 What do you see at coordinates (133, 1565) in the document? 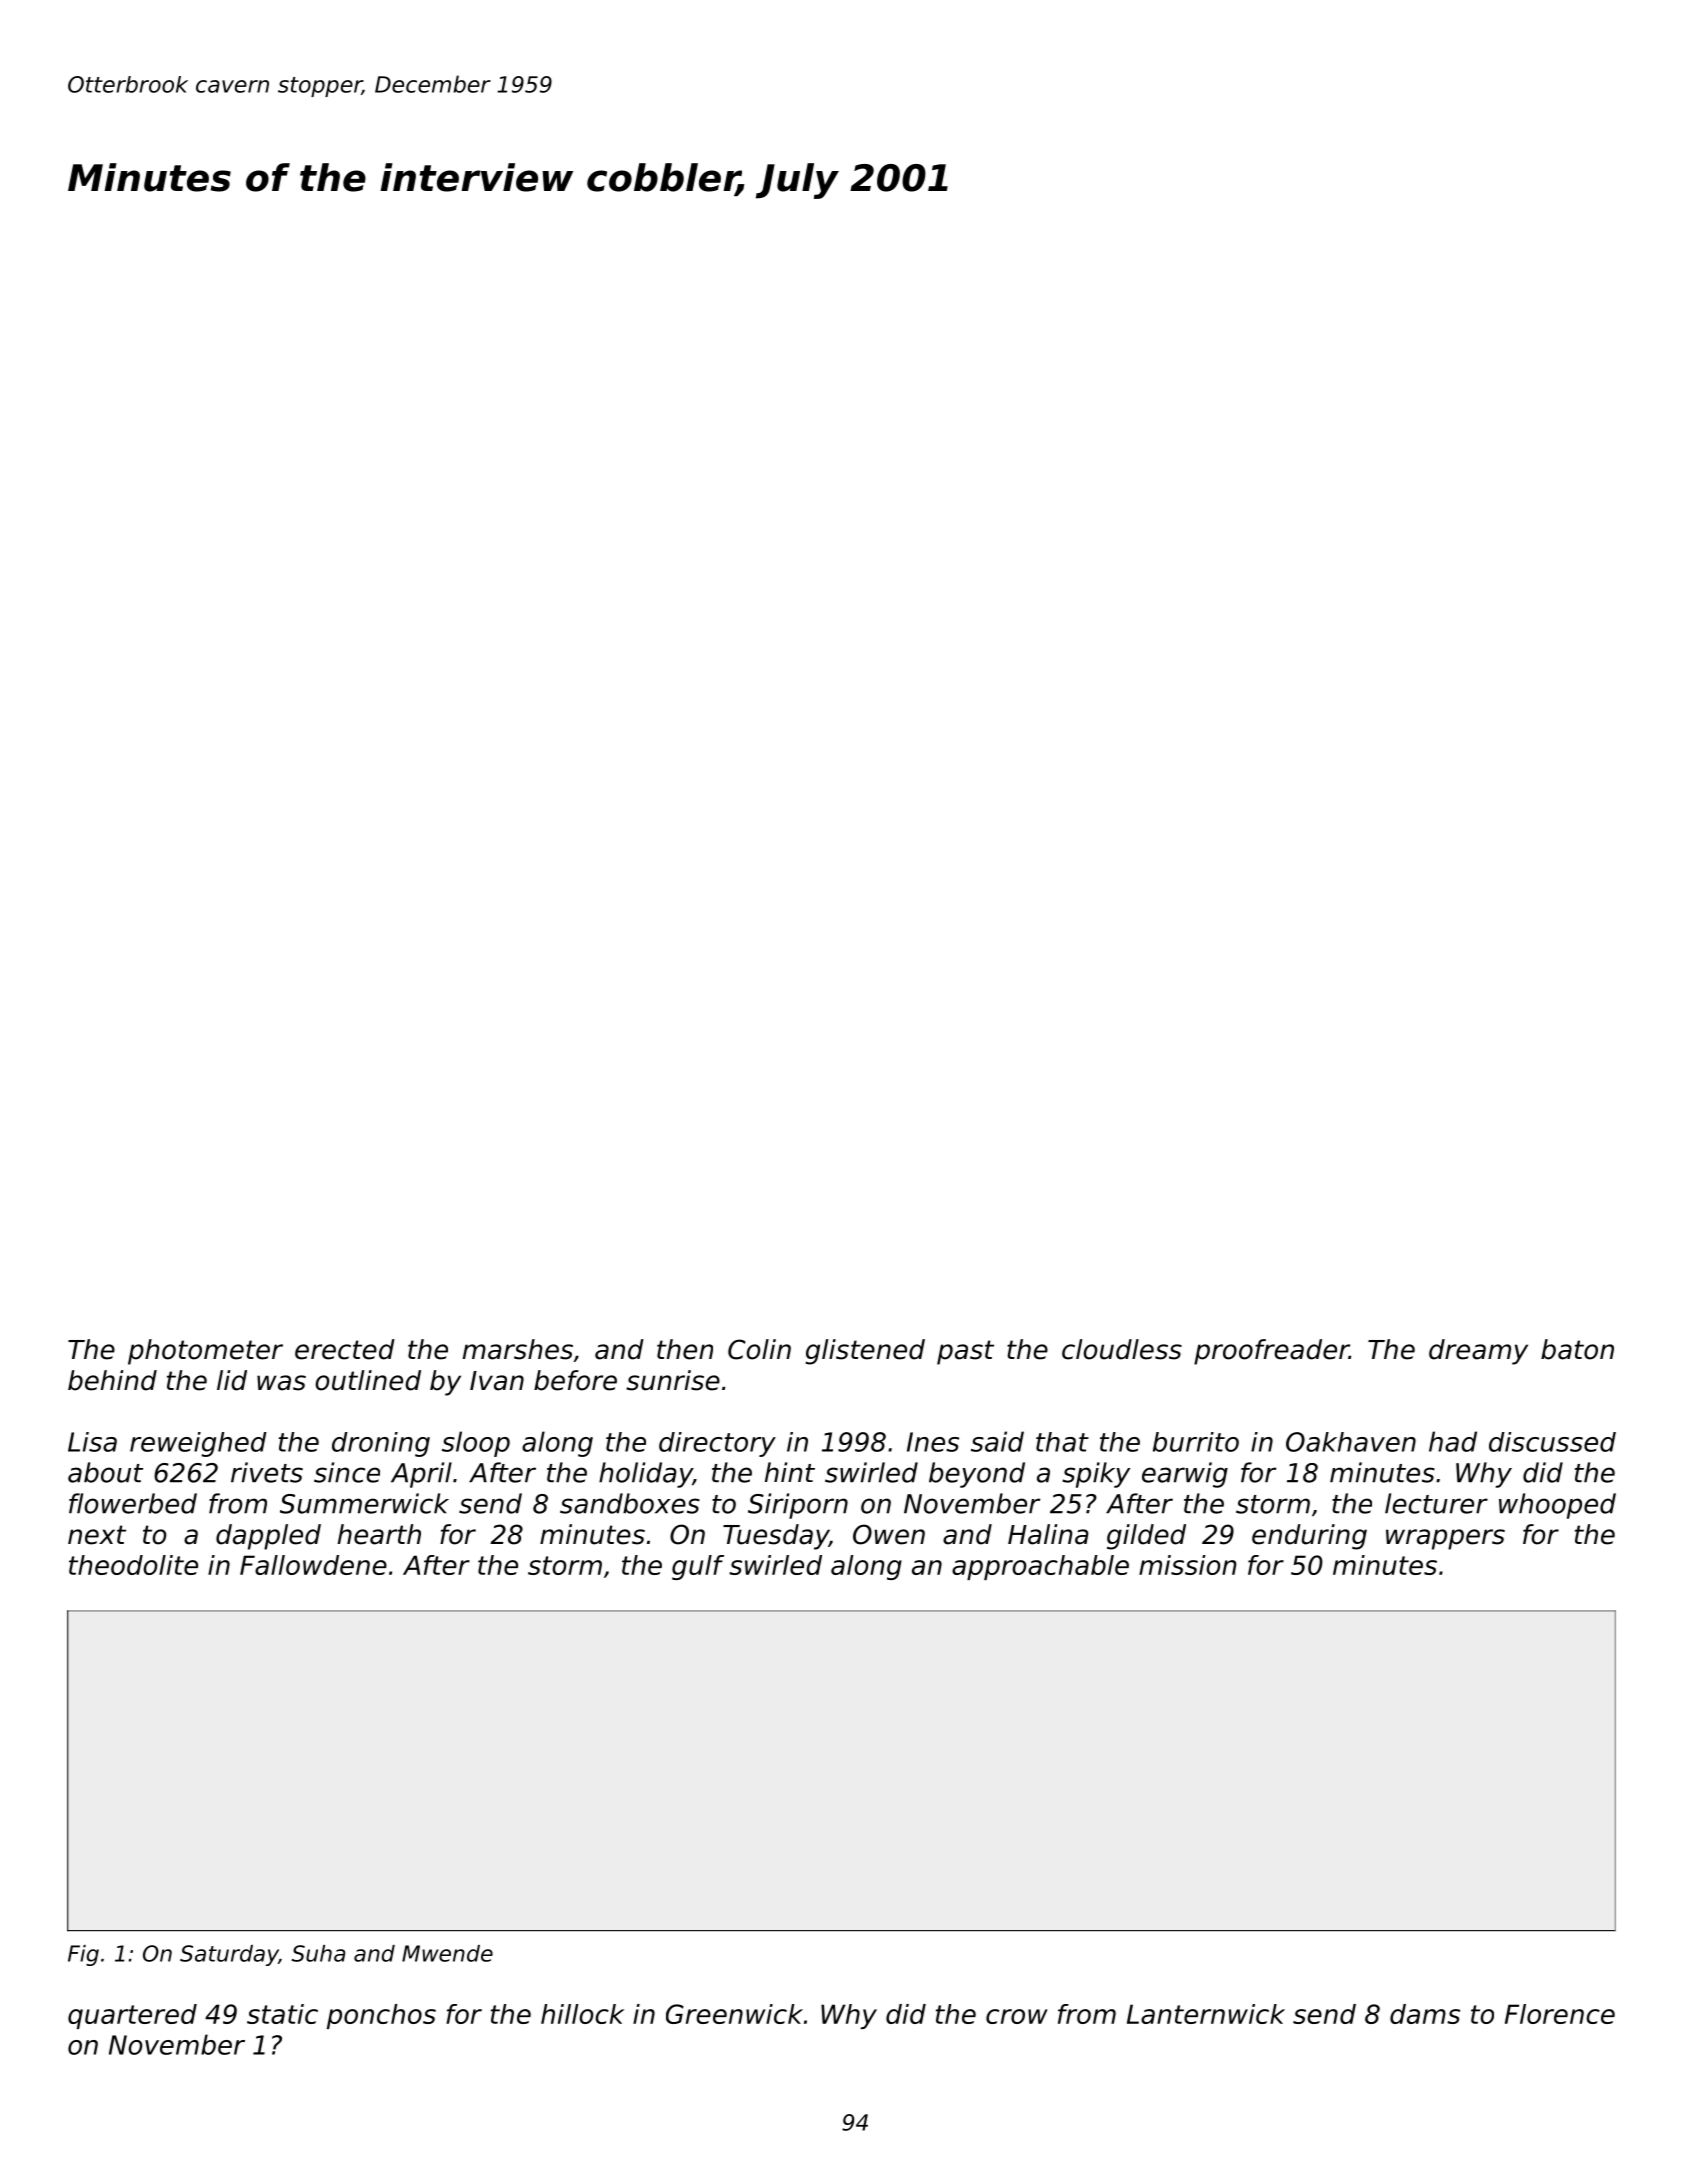
I see `theodolite` at bounding box center [133, 1565].
